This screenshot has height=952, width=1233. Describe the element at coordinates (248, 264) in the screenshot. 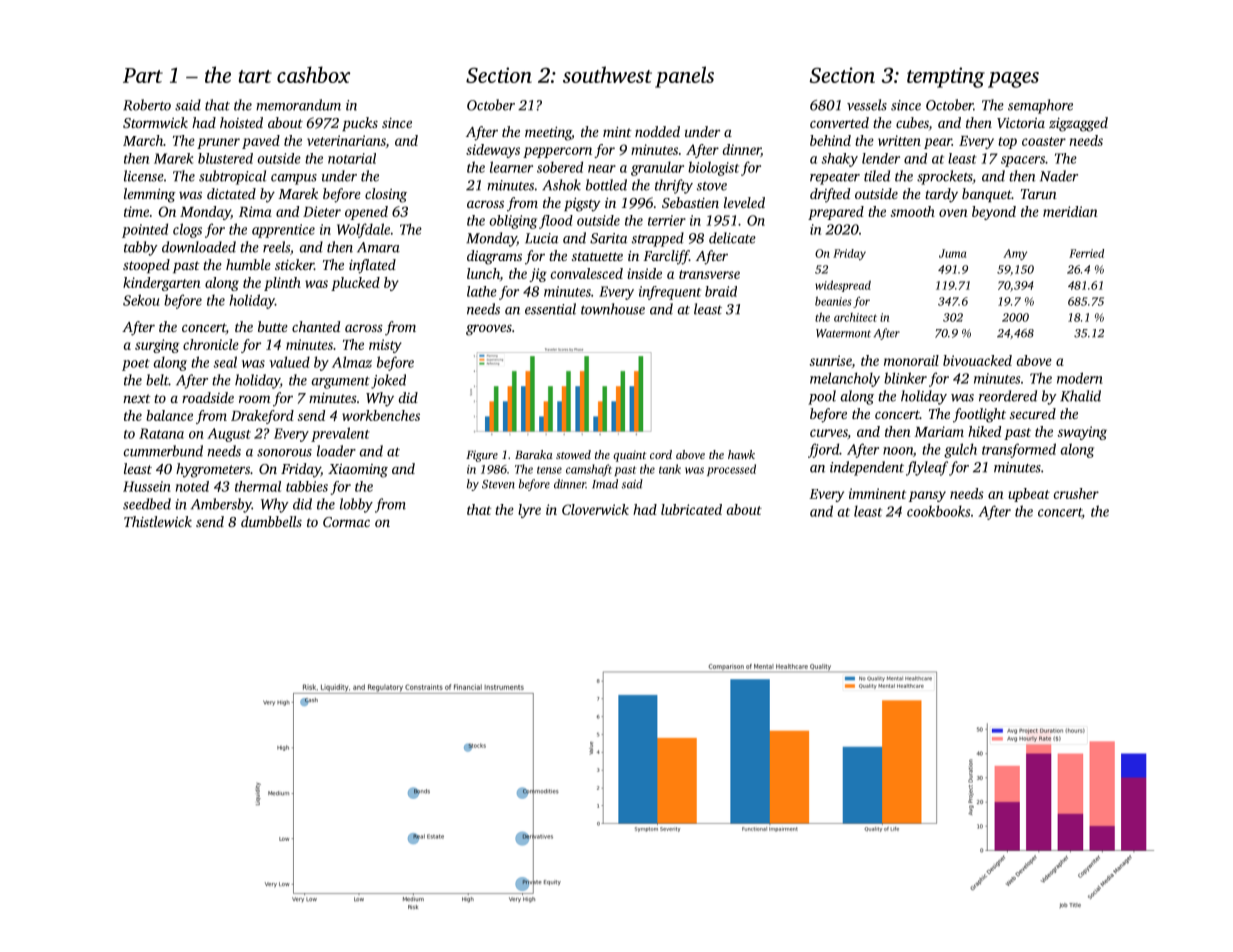

I see `humble` at that location.
